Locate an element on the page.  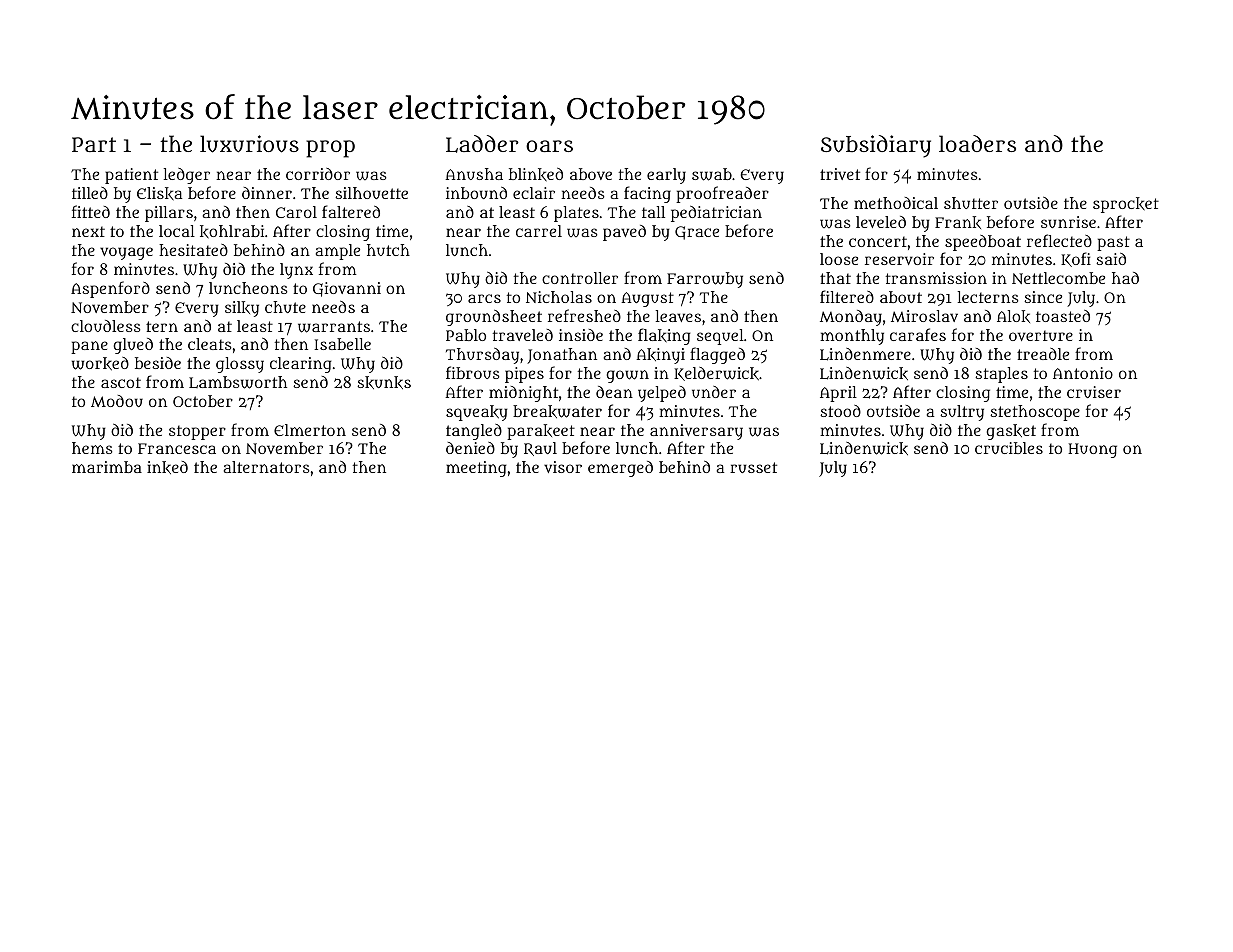
paved is located at coordinates (624, 233).
